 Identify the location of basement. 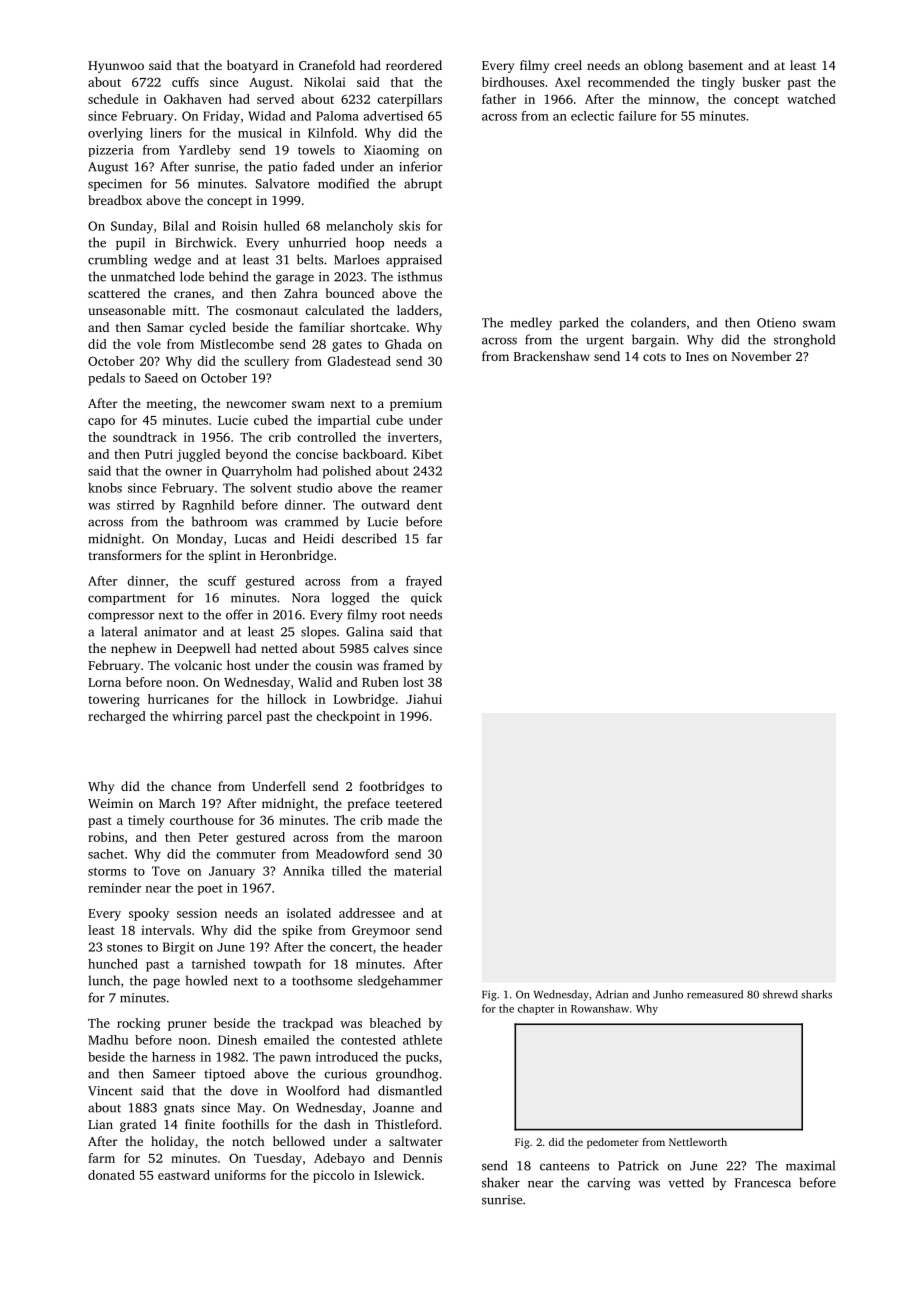
(715, 65).
